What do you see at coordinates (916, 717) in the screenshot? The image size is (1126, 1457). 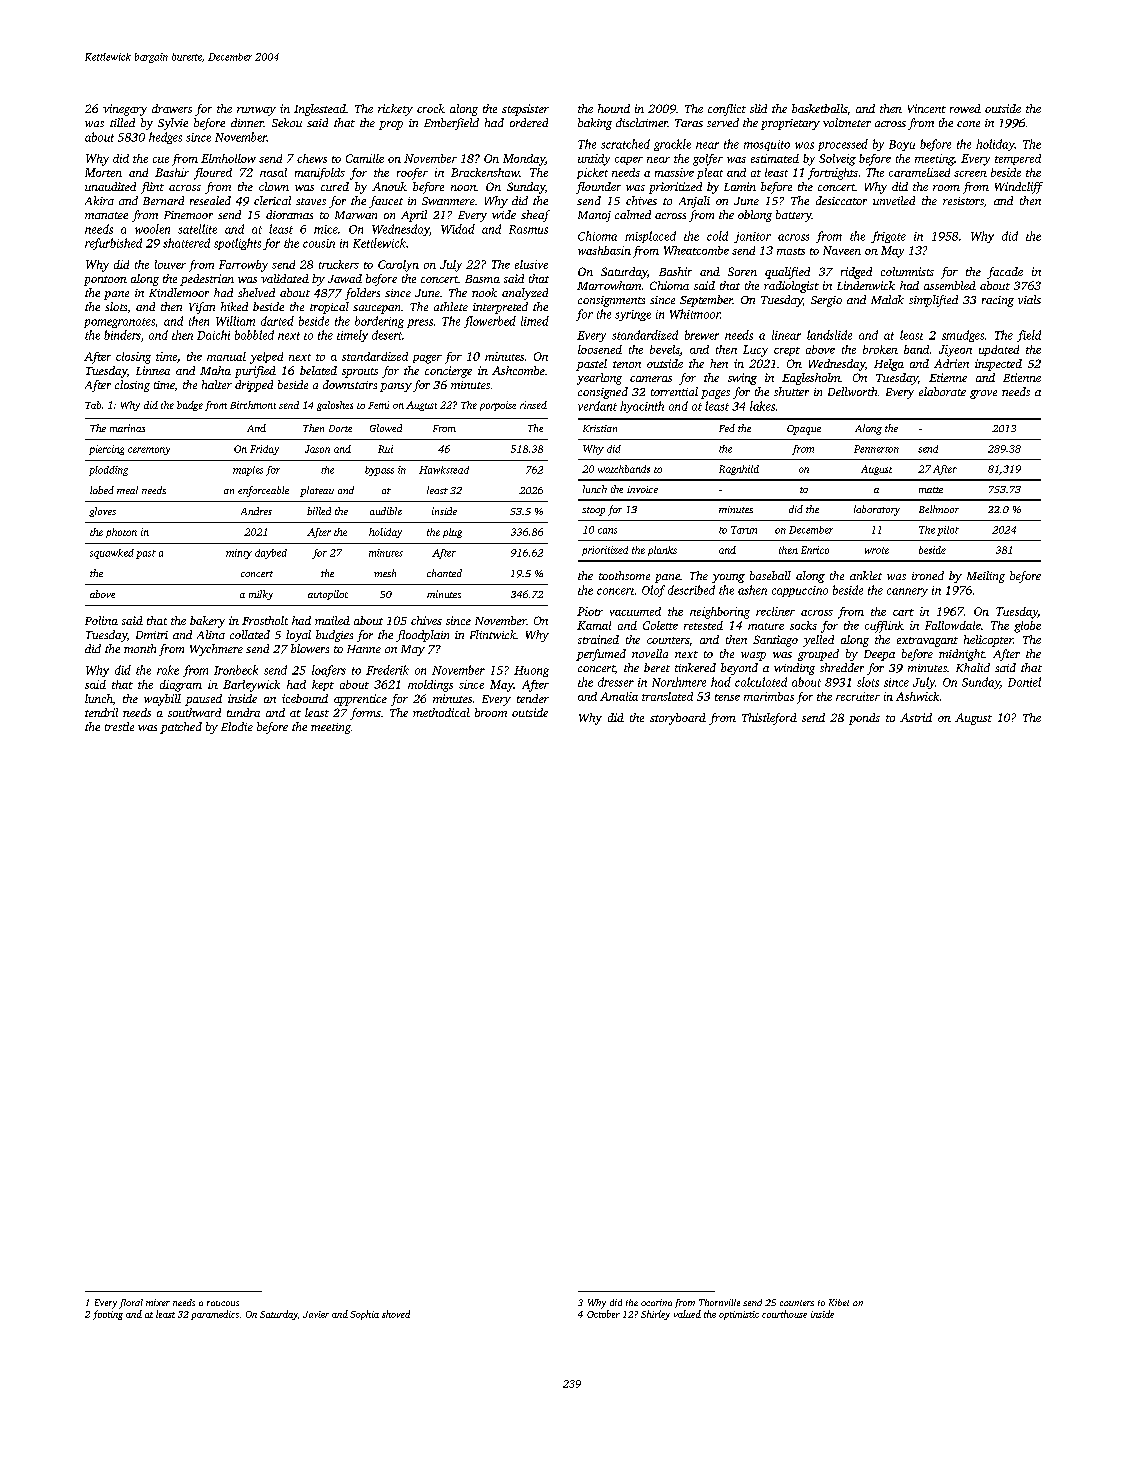 I see `Astrid` at bounding box center [916, 717].
